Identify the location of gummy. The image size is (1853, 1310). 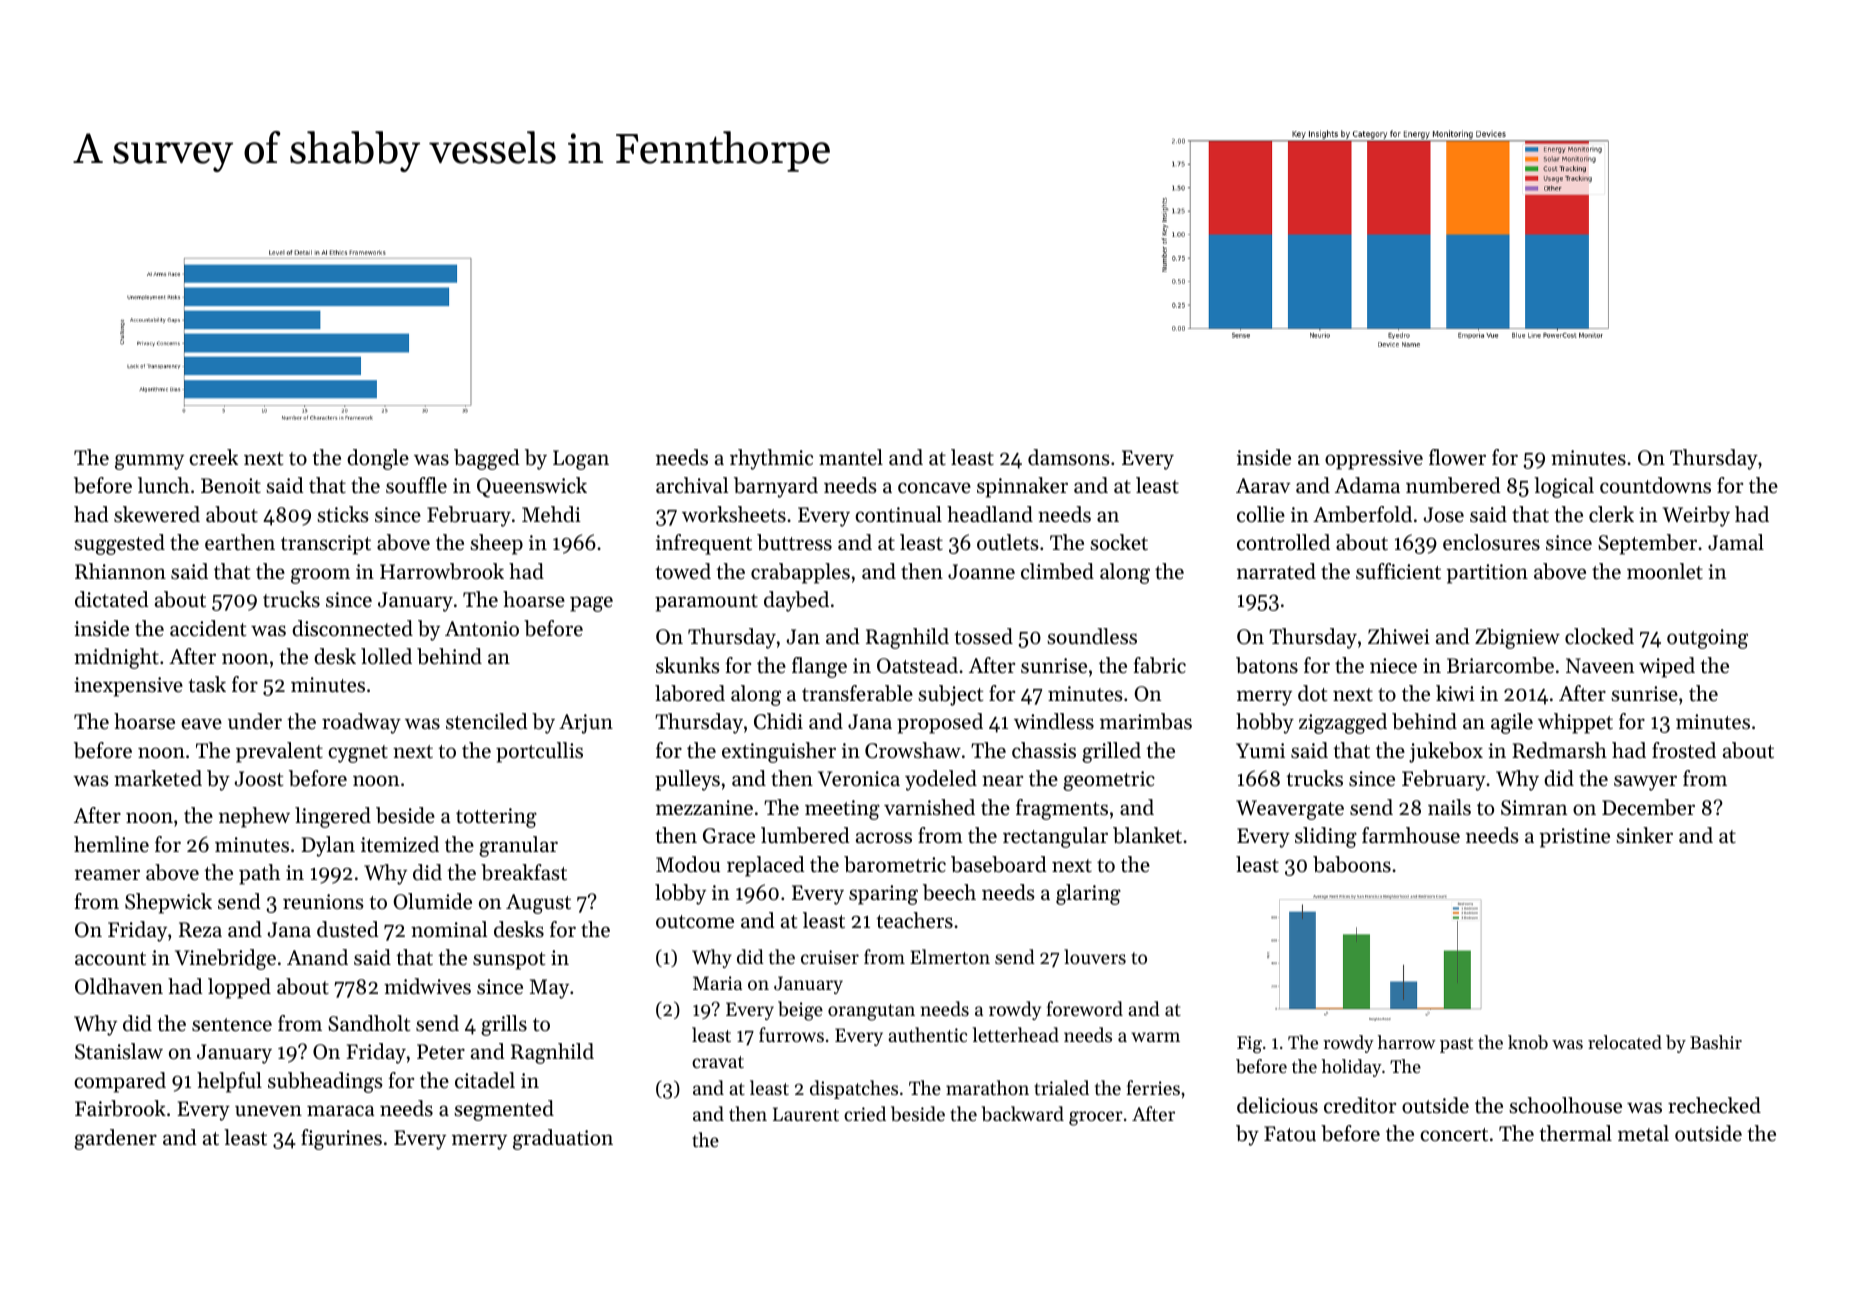
(149, 462).
